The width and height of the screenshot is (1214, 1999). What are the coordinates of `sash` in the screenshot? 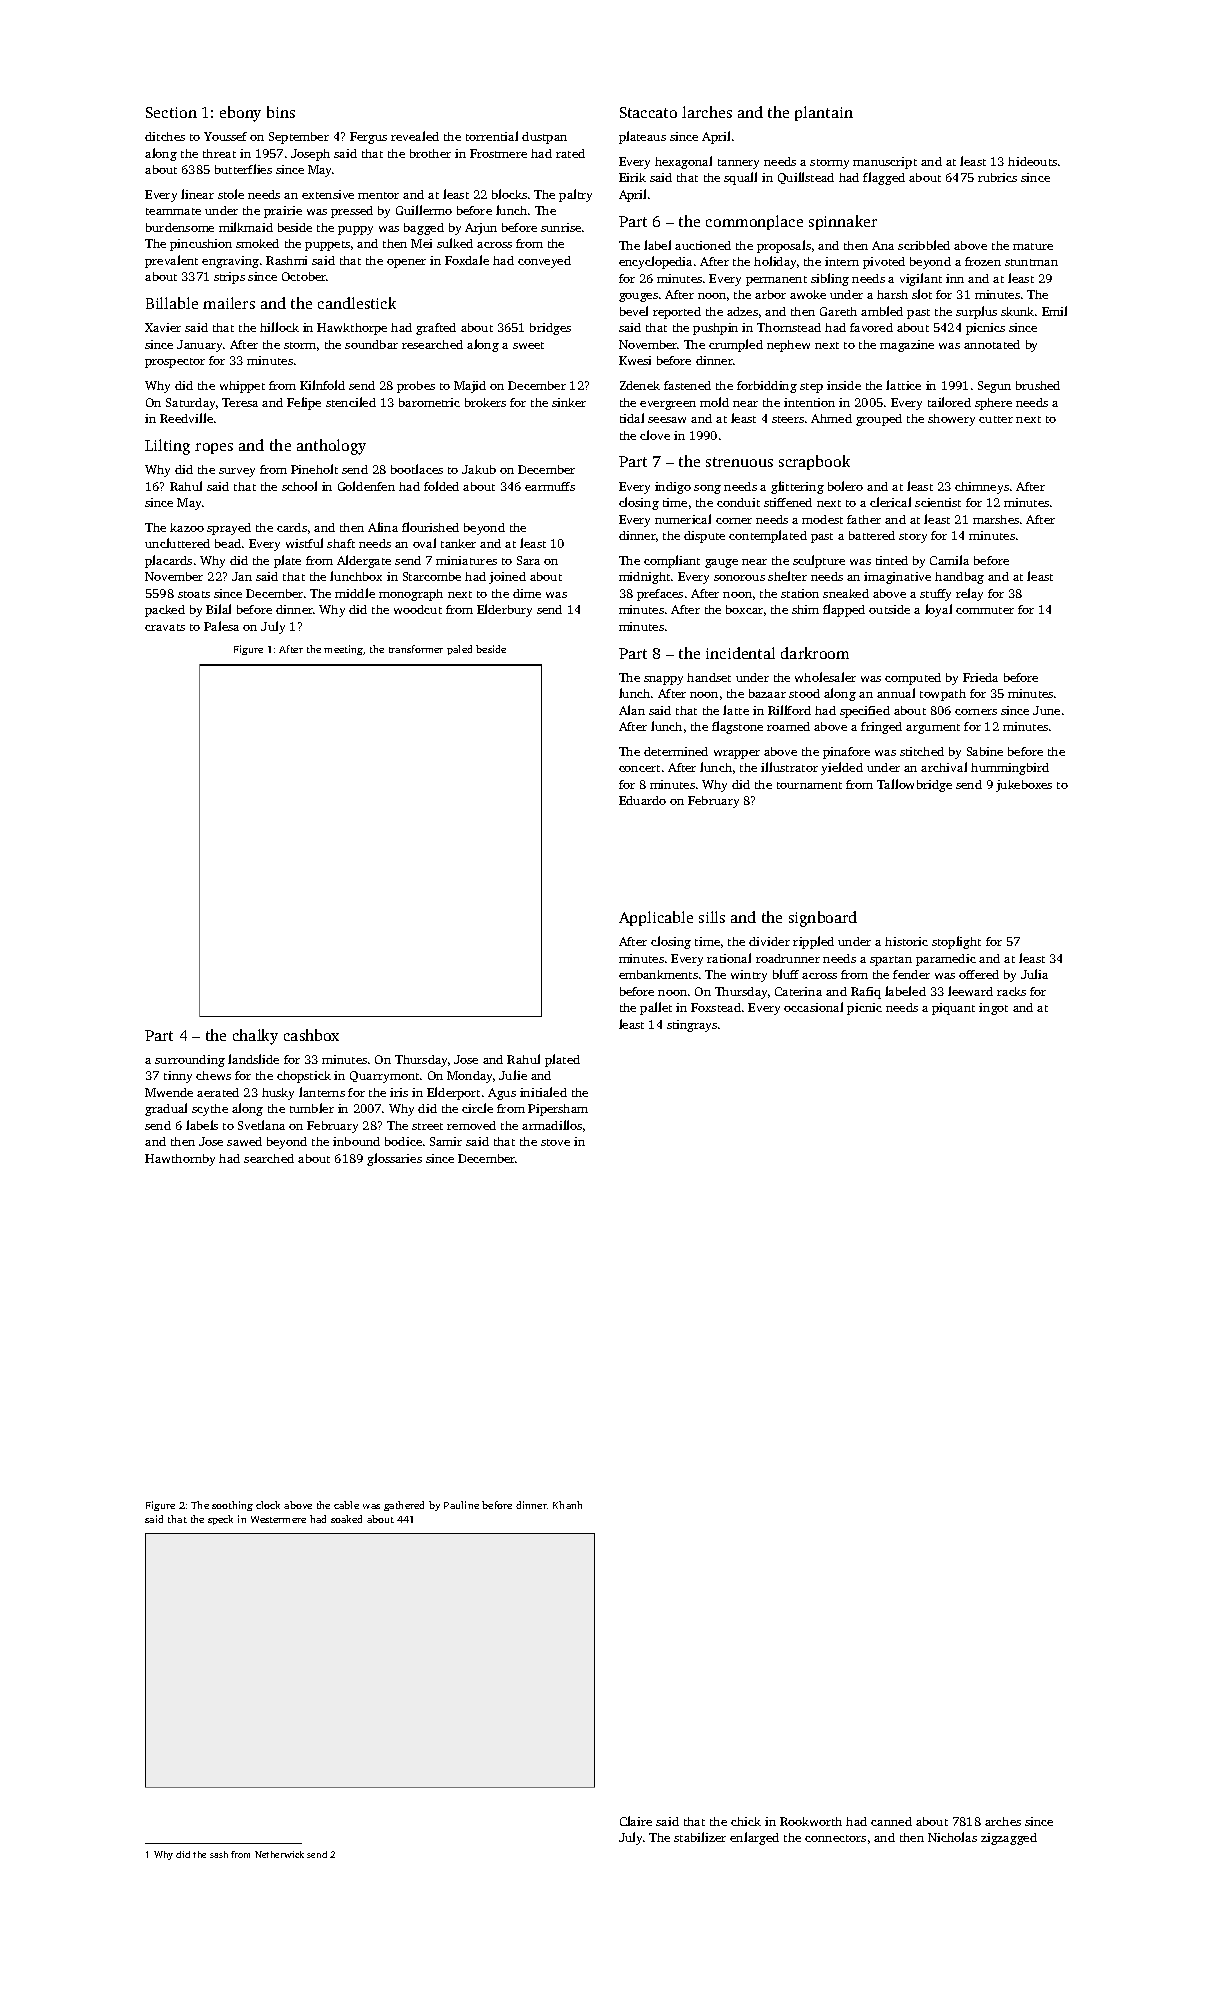 It's located at (219, 1854).
